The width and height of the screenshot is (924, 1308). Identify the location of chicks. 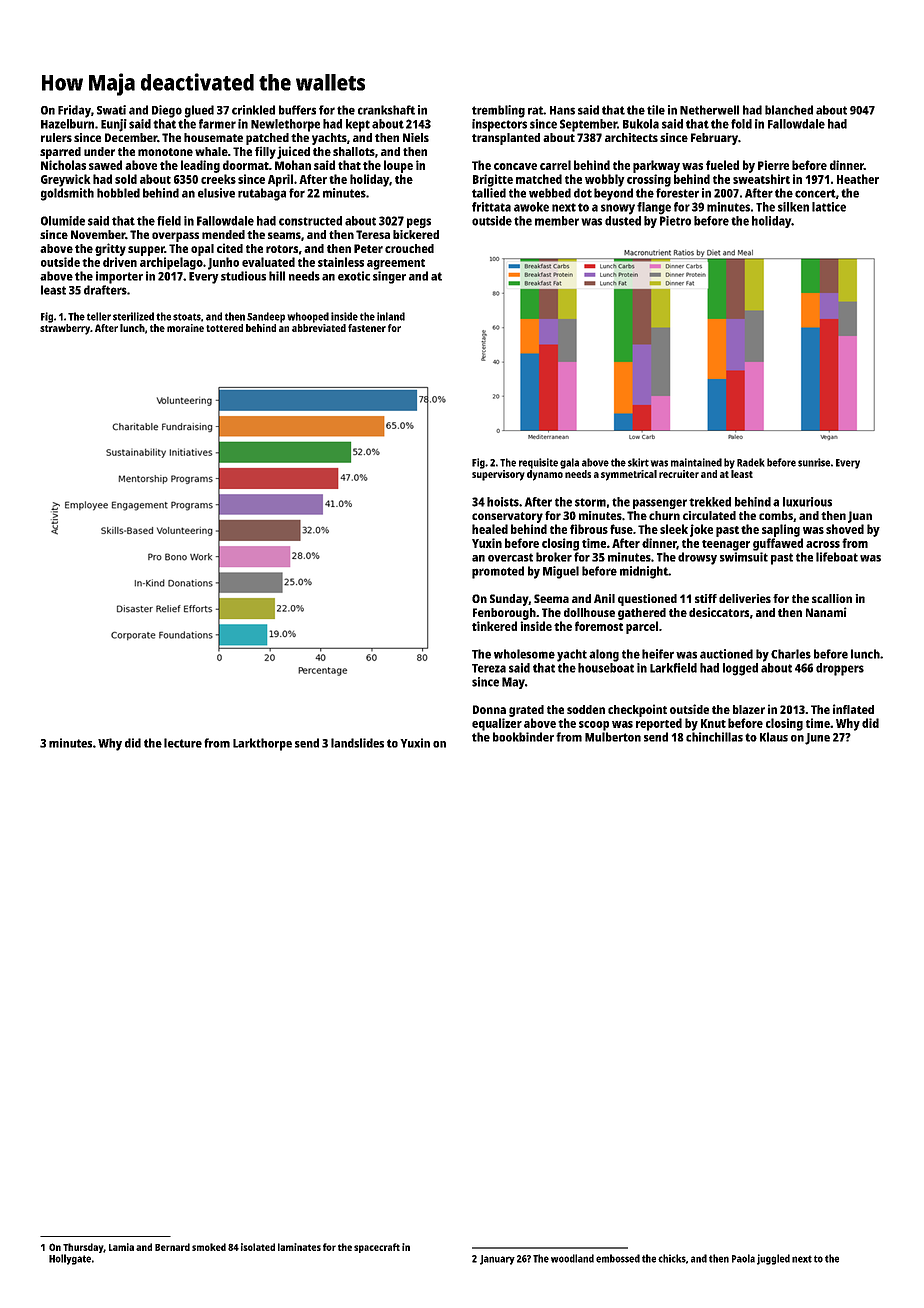
(672, 1258).
